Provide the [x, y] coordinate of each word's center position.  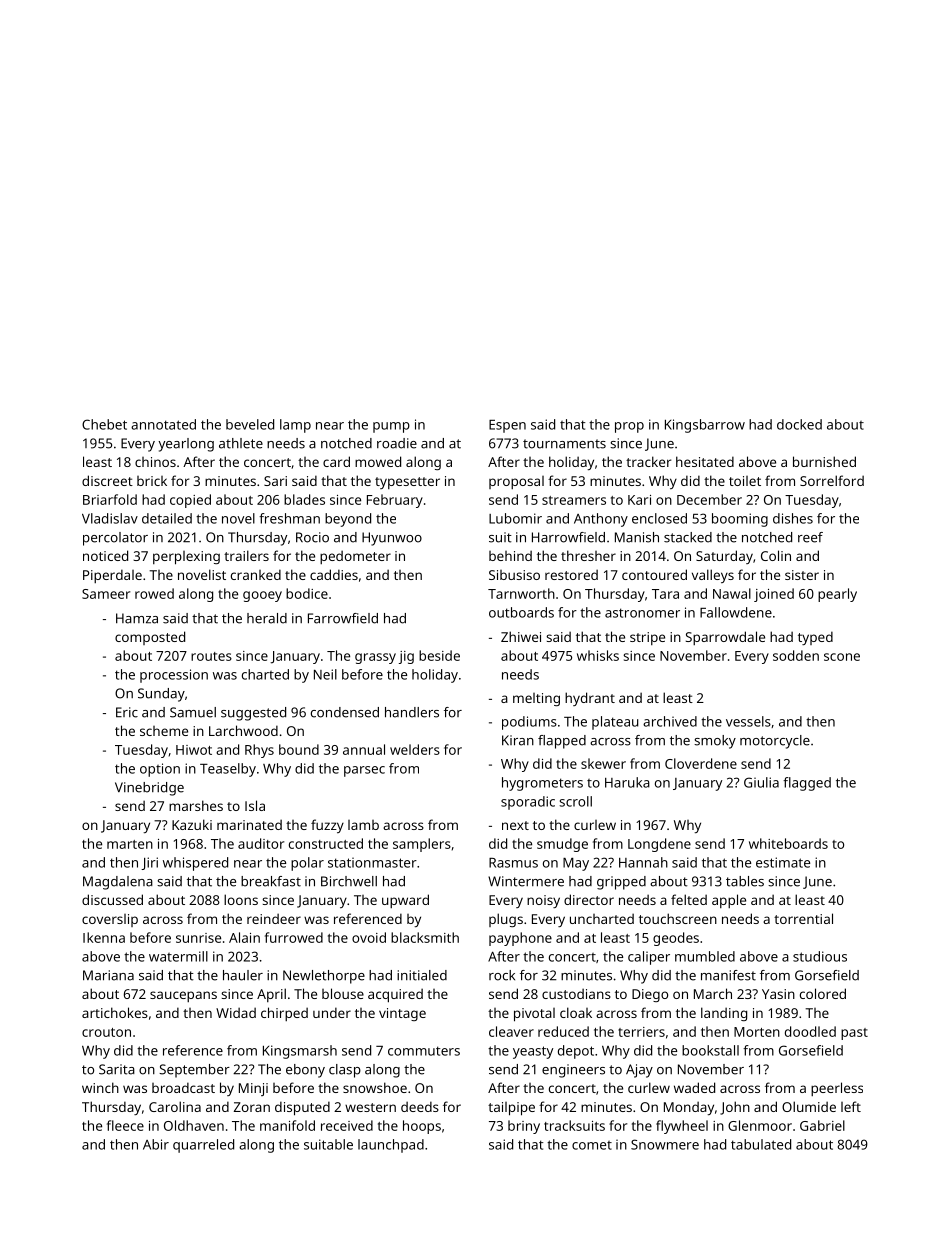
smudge [562, 845]
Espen [507, 426]
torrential [803, 918]
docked [799, 424]
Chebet [104, 424]
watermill [178, 956]
